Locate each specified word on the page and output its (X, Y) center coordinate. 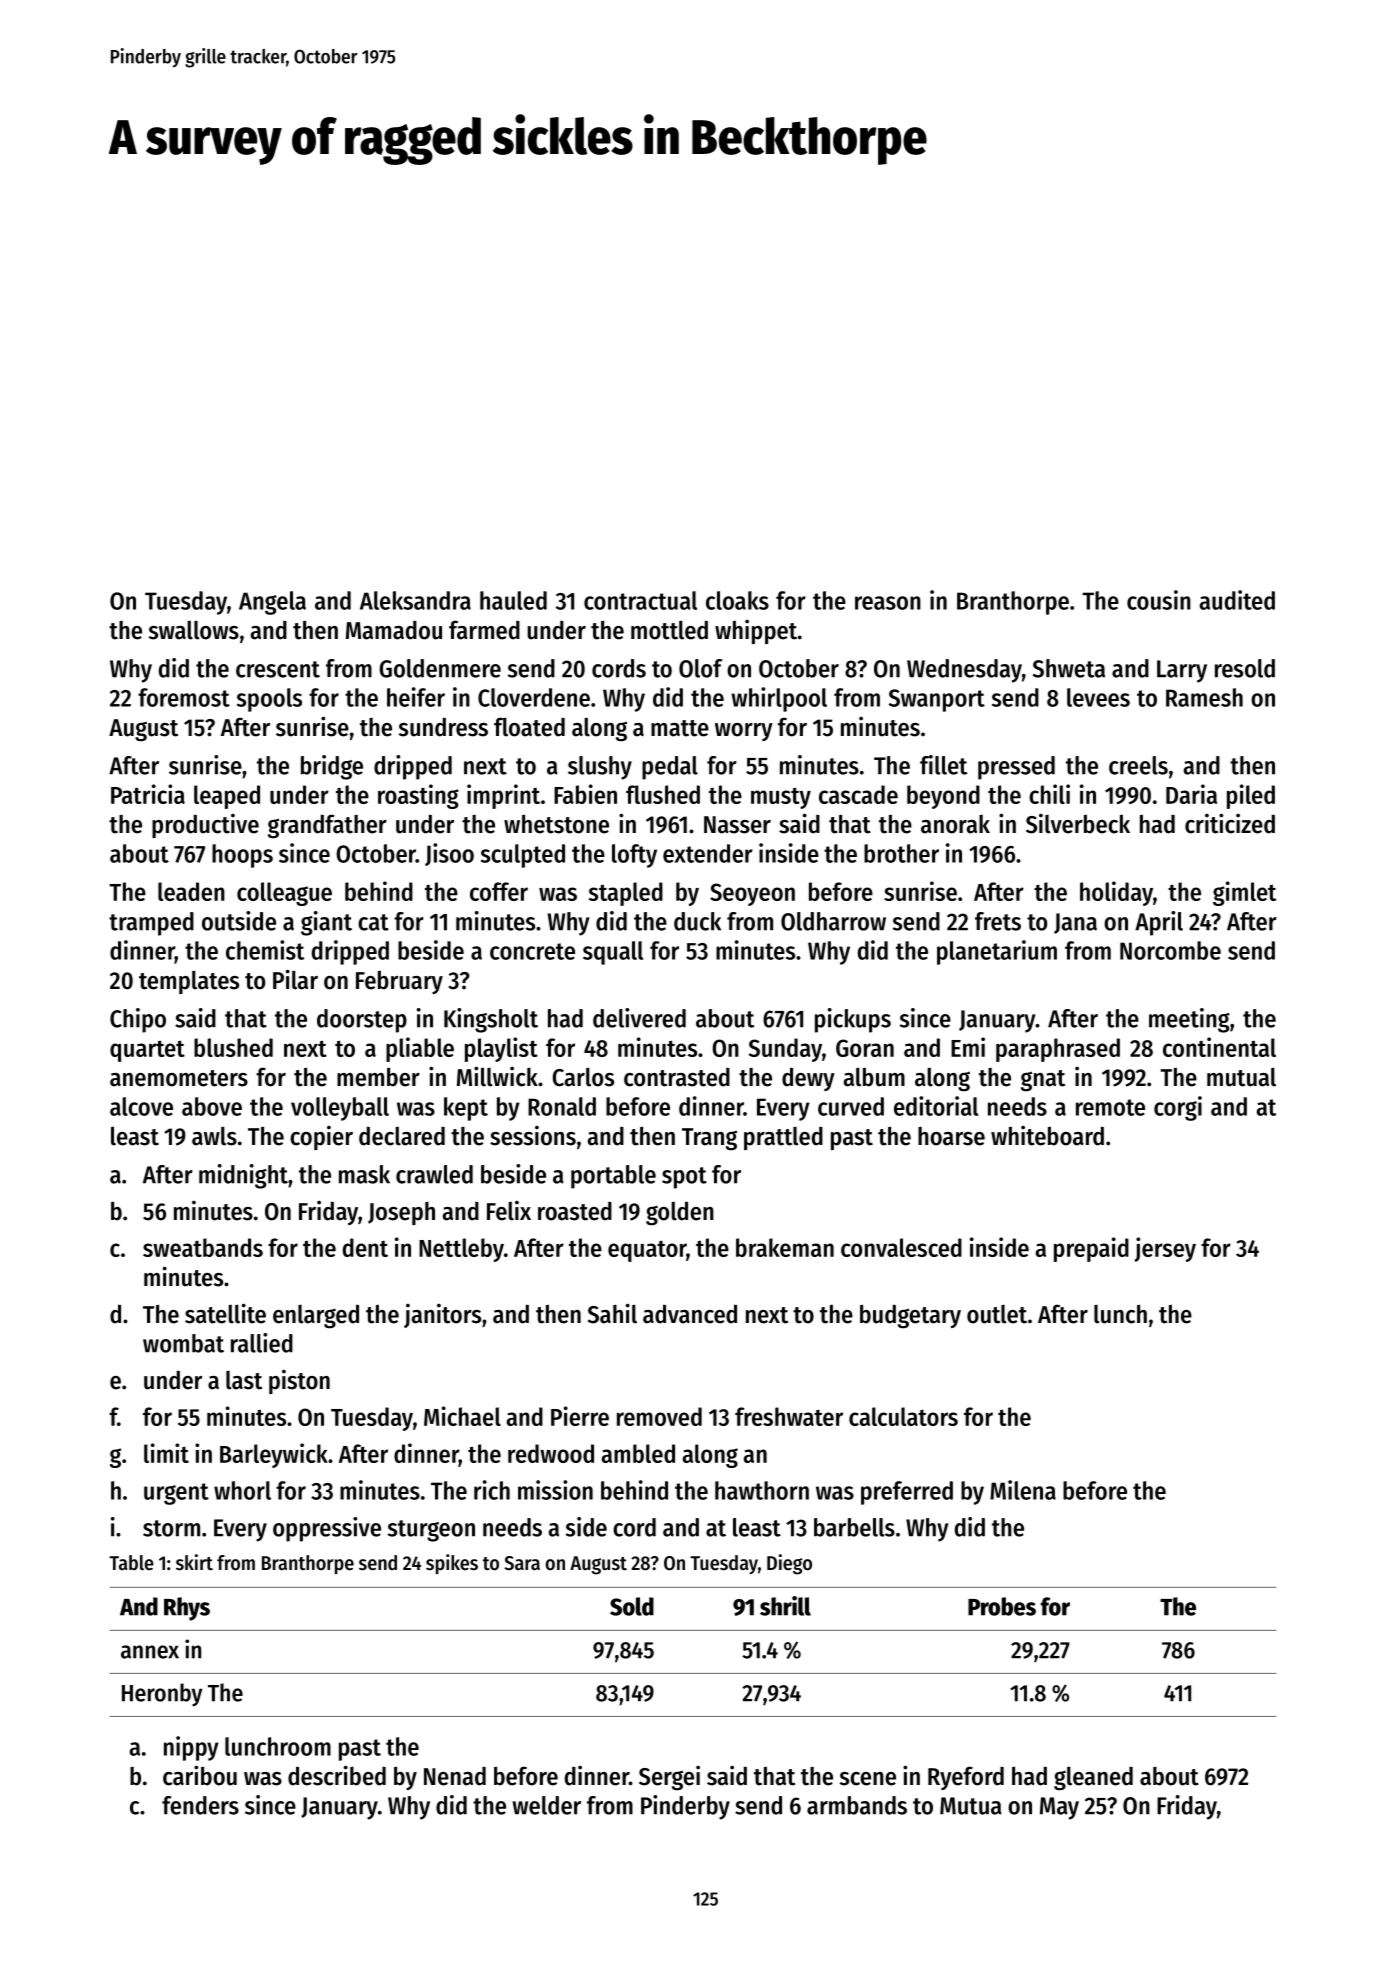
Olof (700, 668)
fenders (200, 1805)
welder (547, 1805)
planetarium (997, 952)
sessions (533, 1135)
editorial (936, 1106)
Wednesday (964, 671)
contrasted (677, 1077)
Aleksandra (415, 600)
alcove (141, 1106)
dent (365, 1247)
